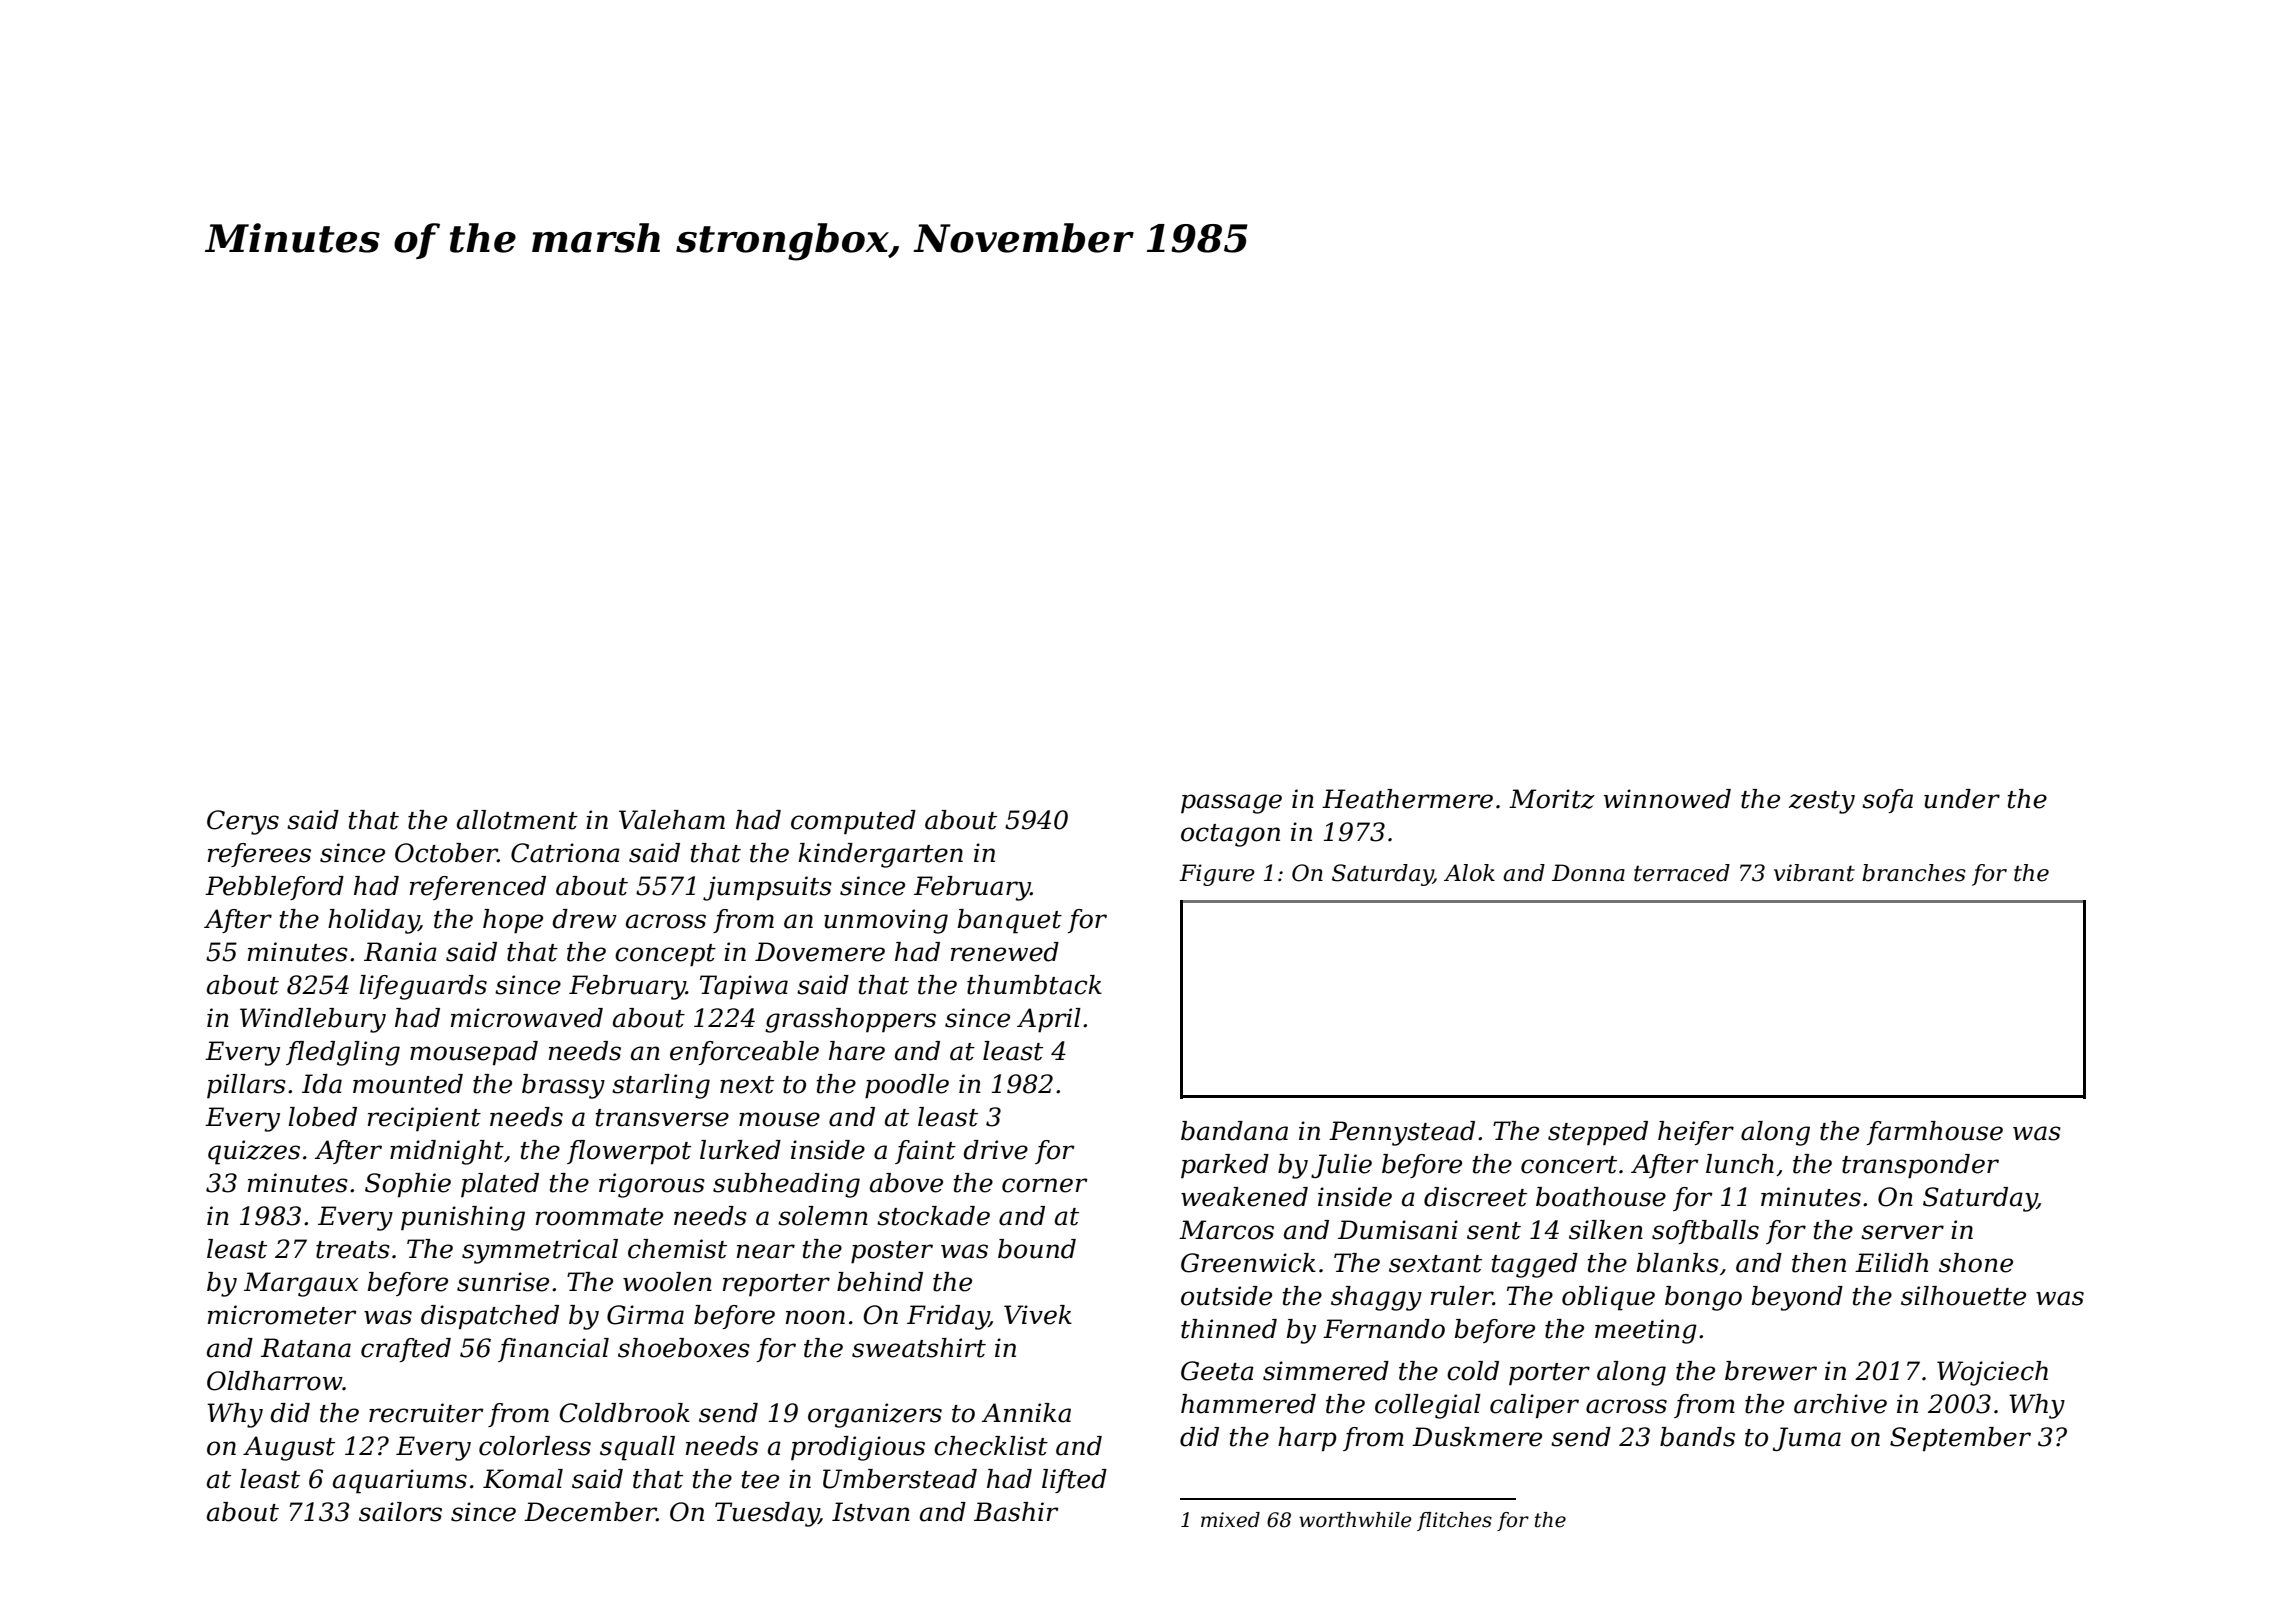 This page has height=1620, width=2292. What do you see at coordinates (400, 1512) in the page?
I see `sailors` at bounding box center [400, 1512].
